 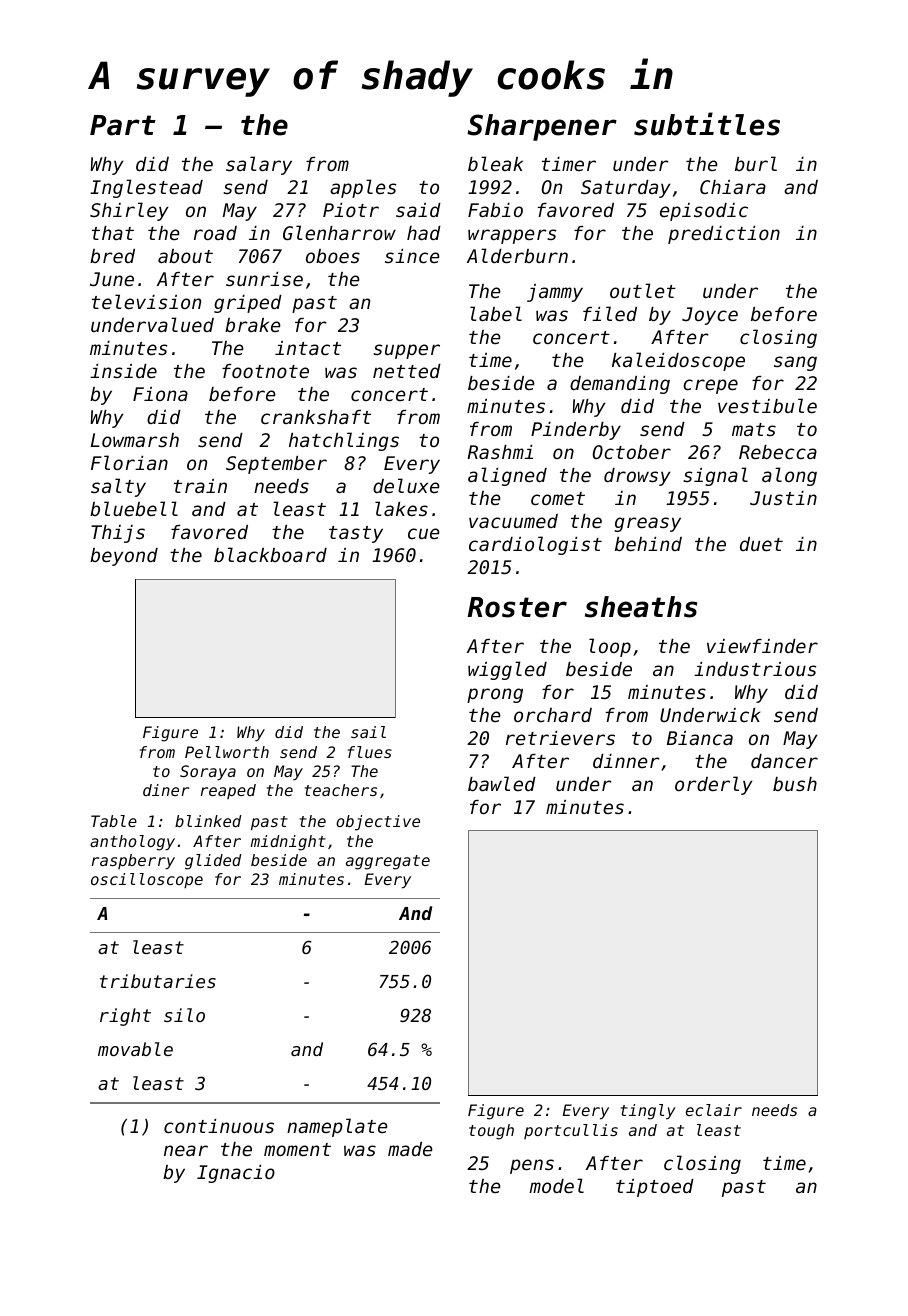 I want to click on deluxe, so click(x=406, y=485).
